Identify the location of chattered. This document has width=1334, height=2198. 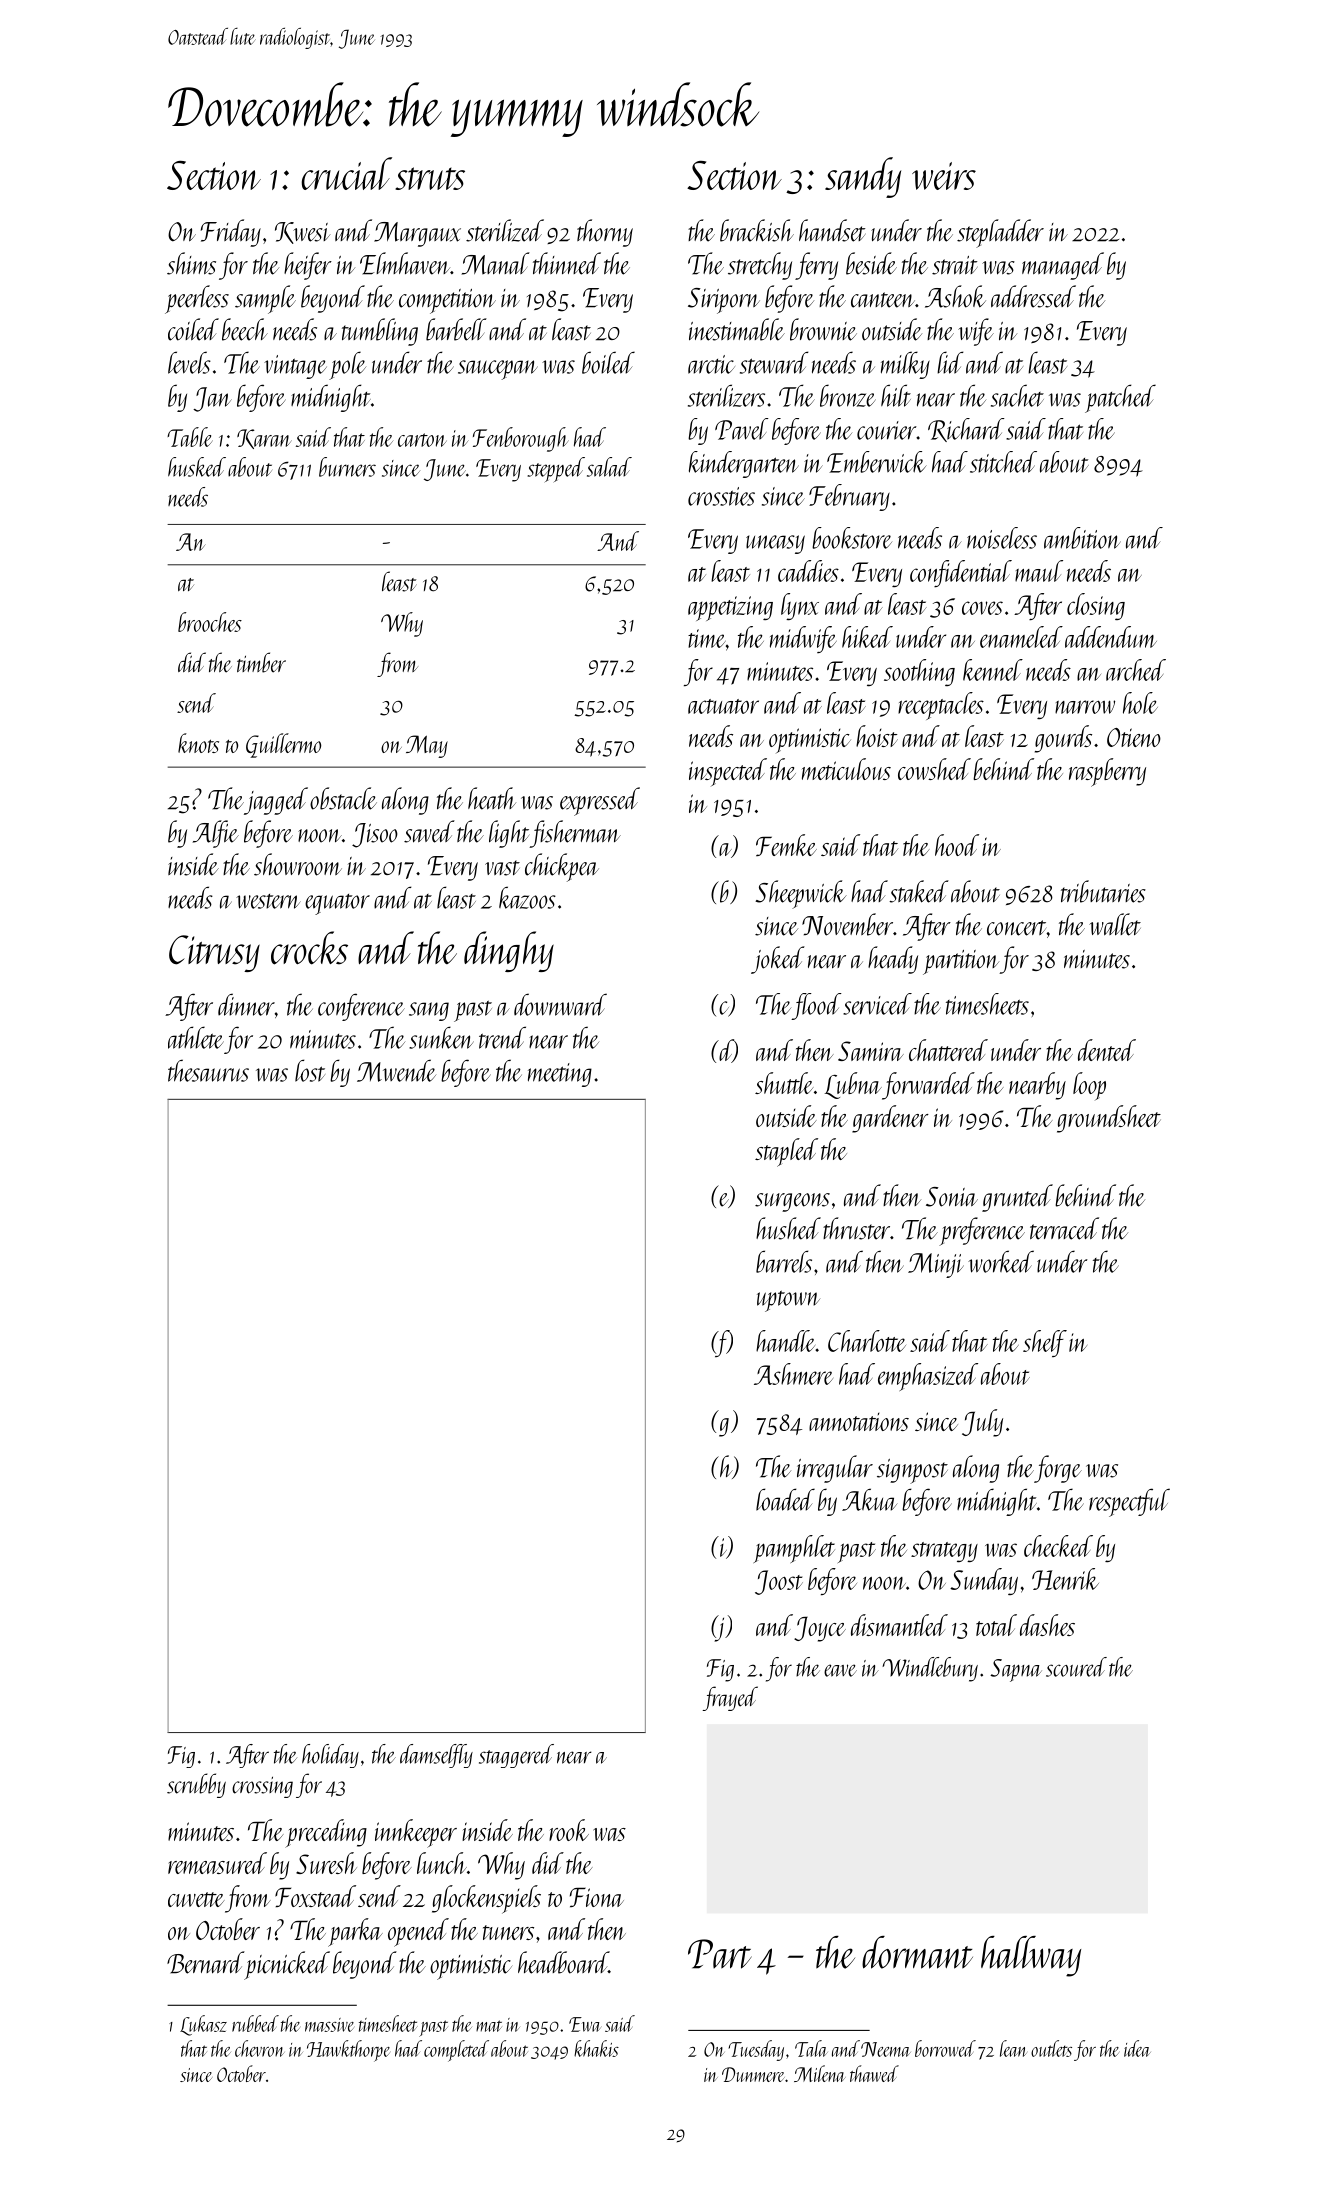
(948, 1050).
